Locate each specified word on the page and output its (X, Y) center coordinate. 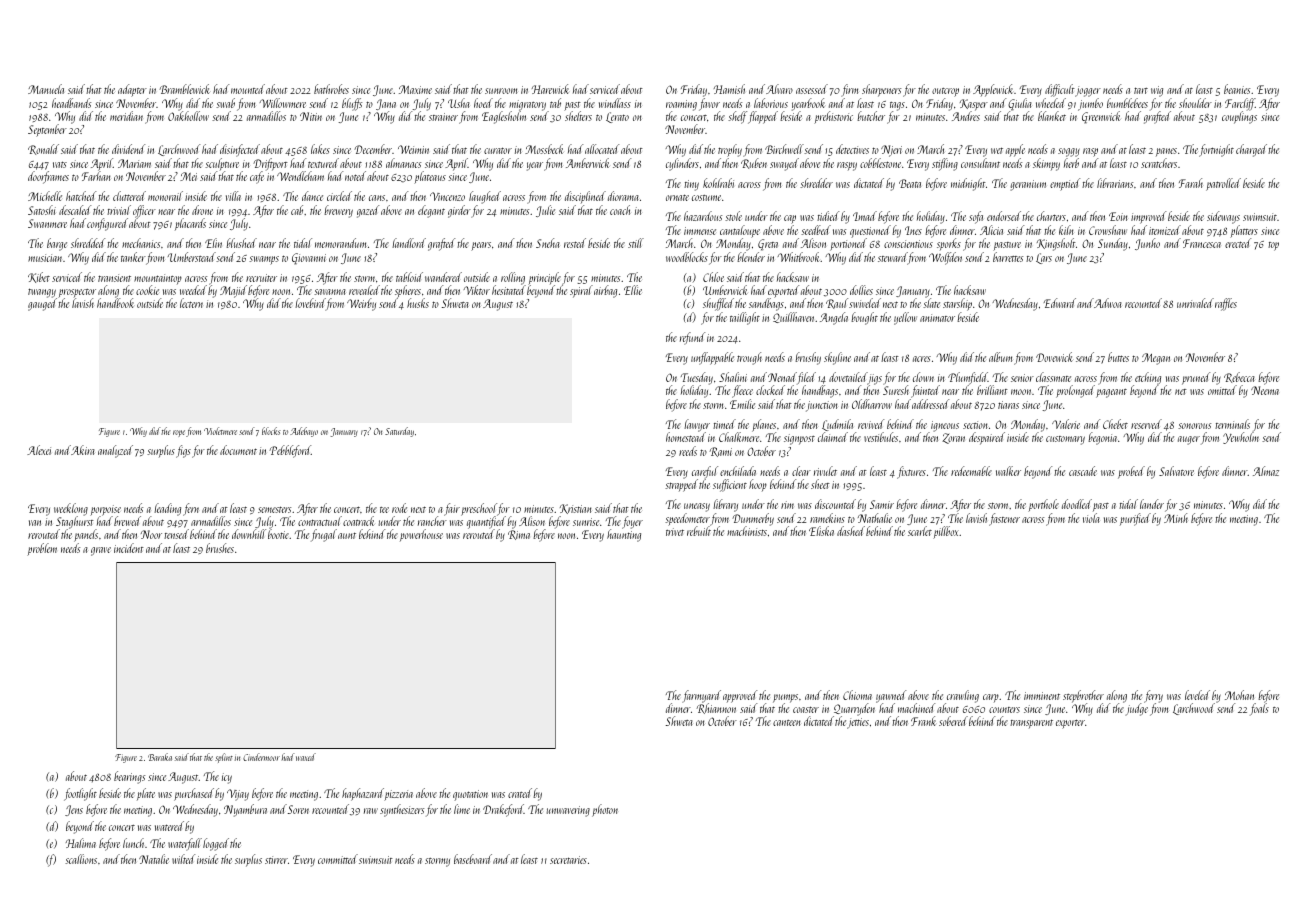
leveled (1197, 695)
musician (45, 258)
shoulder (1195, 103)
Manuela (46, 89)
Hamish (729, 89)
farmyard (701, 696)
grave (101, 551)
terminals (1232, 424)
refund (692, 338)
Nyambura (245, 810)
